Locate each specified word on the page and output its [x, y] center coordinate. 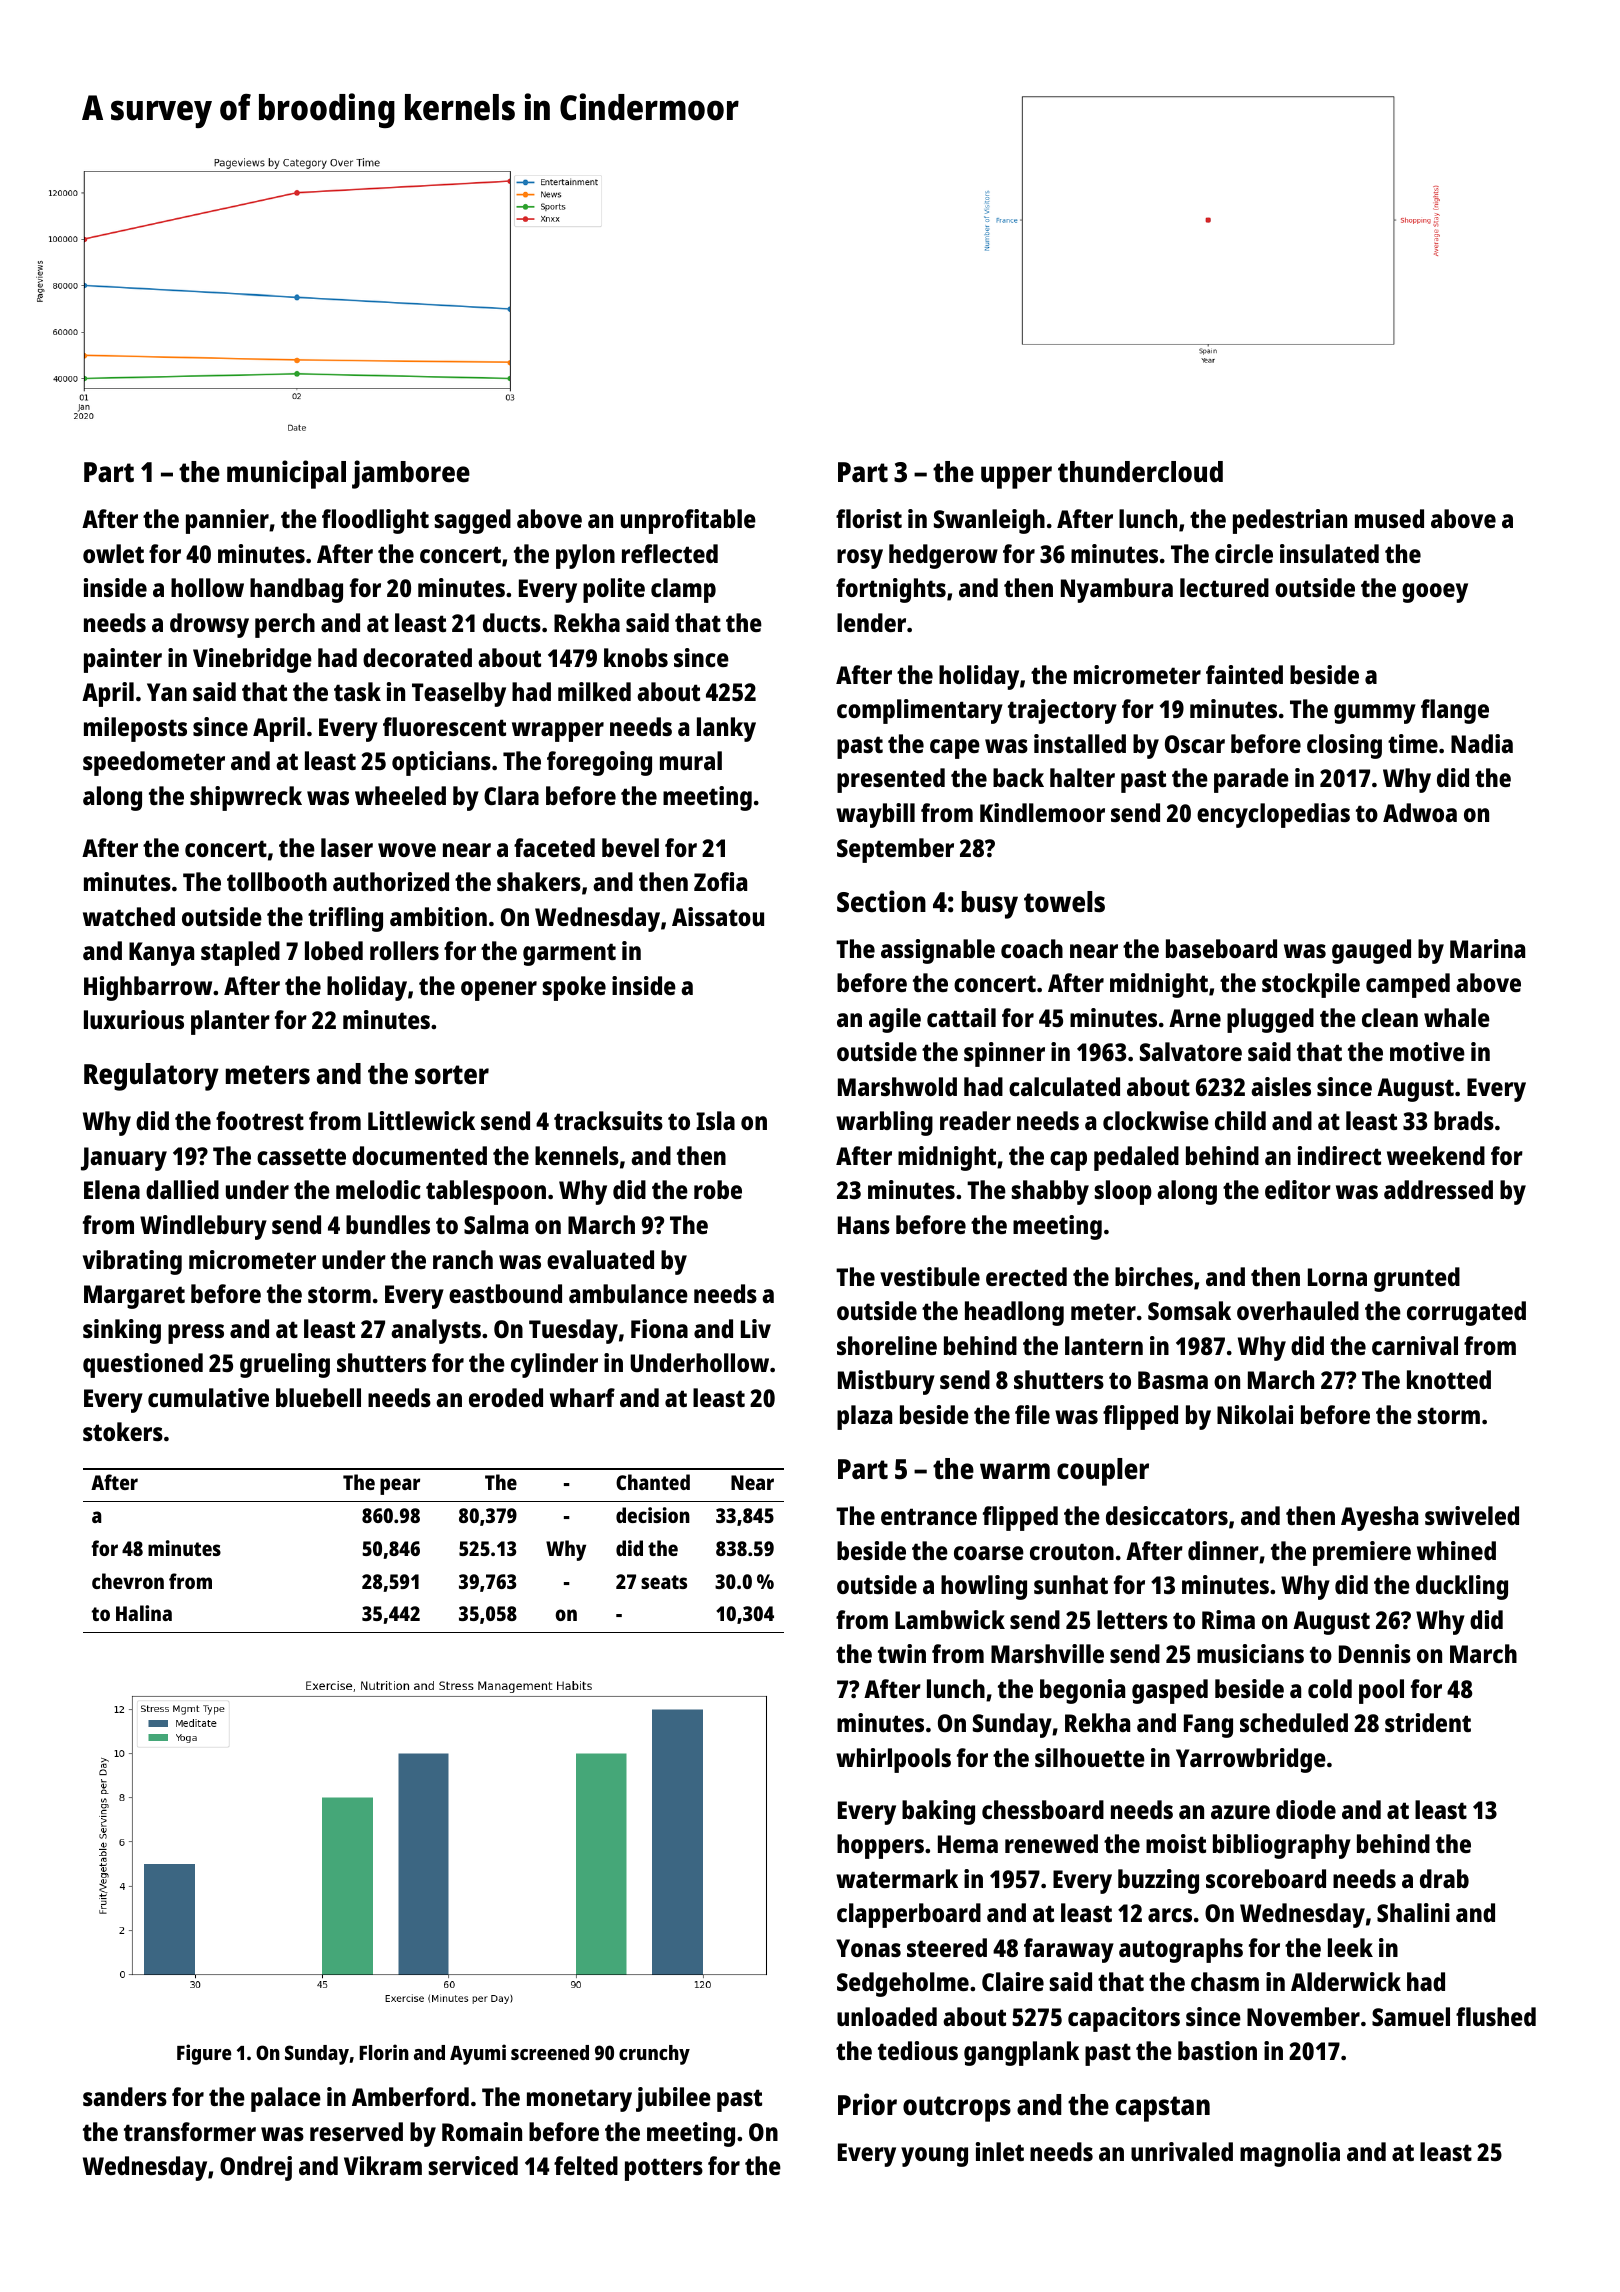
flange [1455, 711]
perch [285, 625]
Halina [144, 1613]
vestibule [930, 1276]
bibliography [1282, 1846]
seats [664, 1582]
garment [569, 954]
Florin [384, 2052]
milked [594, 691]
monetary [579, 2100]
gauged [1371, 951]
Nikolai [1255, 1414]
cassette [301, 1156]
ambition [438, 916]
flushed [1496, 2016]
